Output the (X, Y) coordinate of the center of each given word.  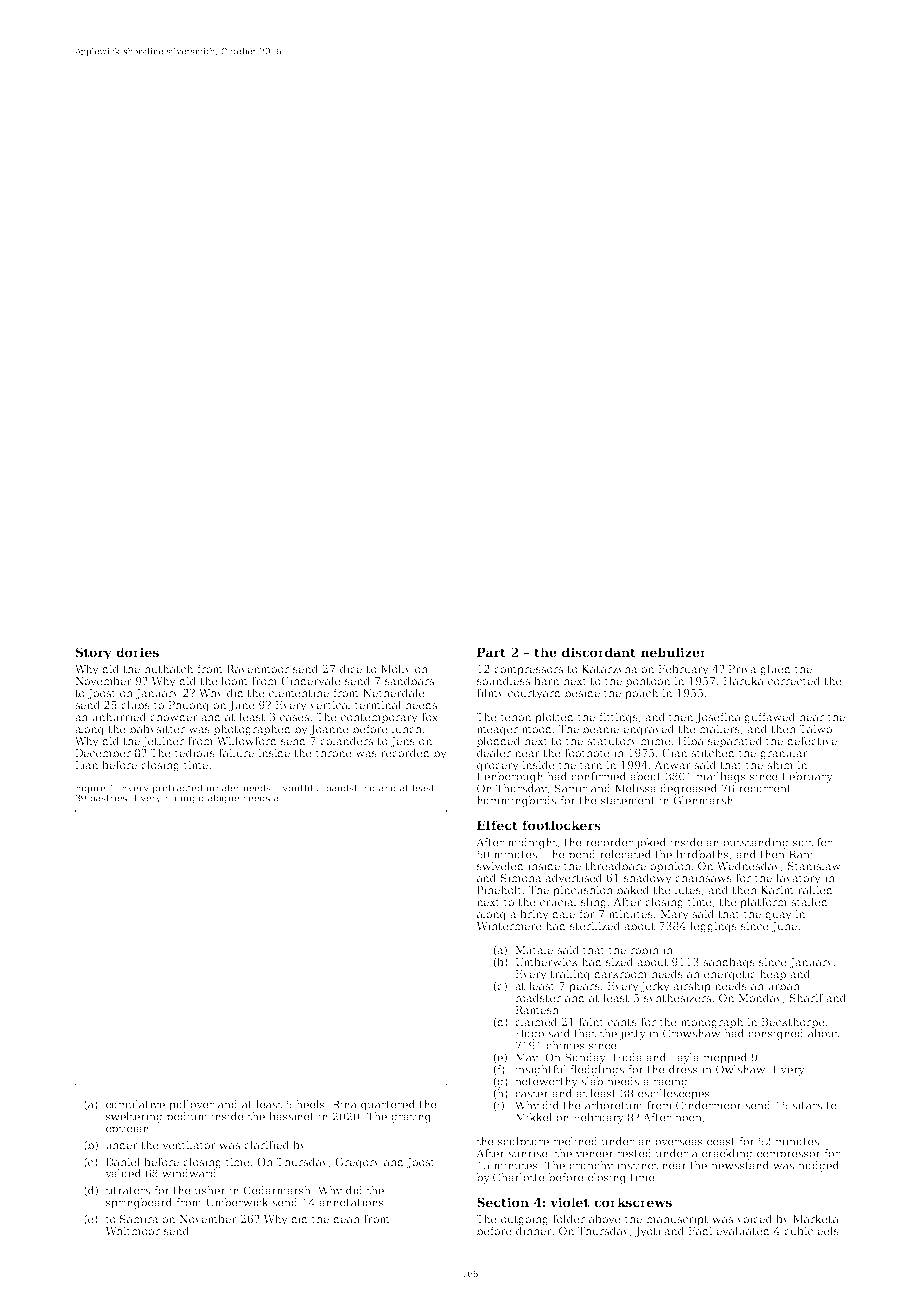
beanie (601, 728)
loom (234, 680)
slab (592, 1081)
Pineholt (499, 889)
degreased (688, 789)
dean (346, 1218)
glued (775, 670)
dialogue (219, 799)
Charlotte (519, 1177)
